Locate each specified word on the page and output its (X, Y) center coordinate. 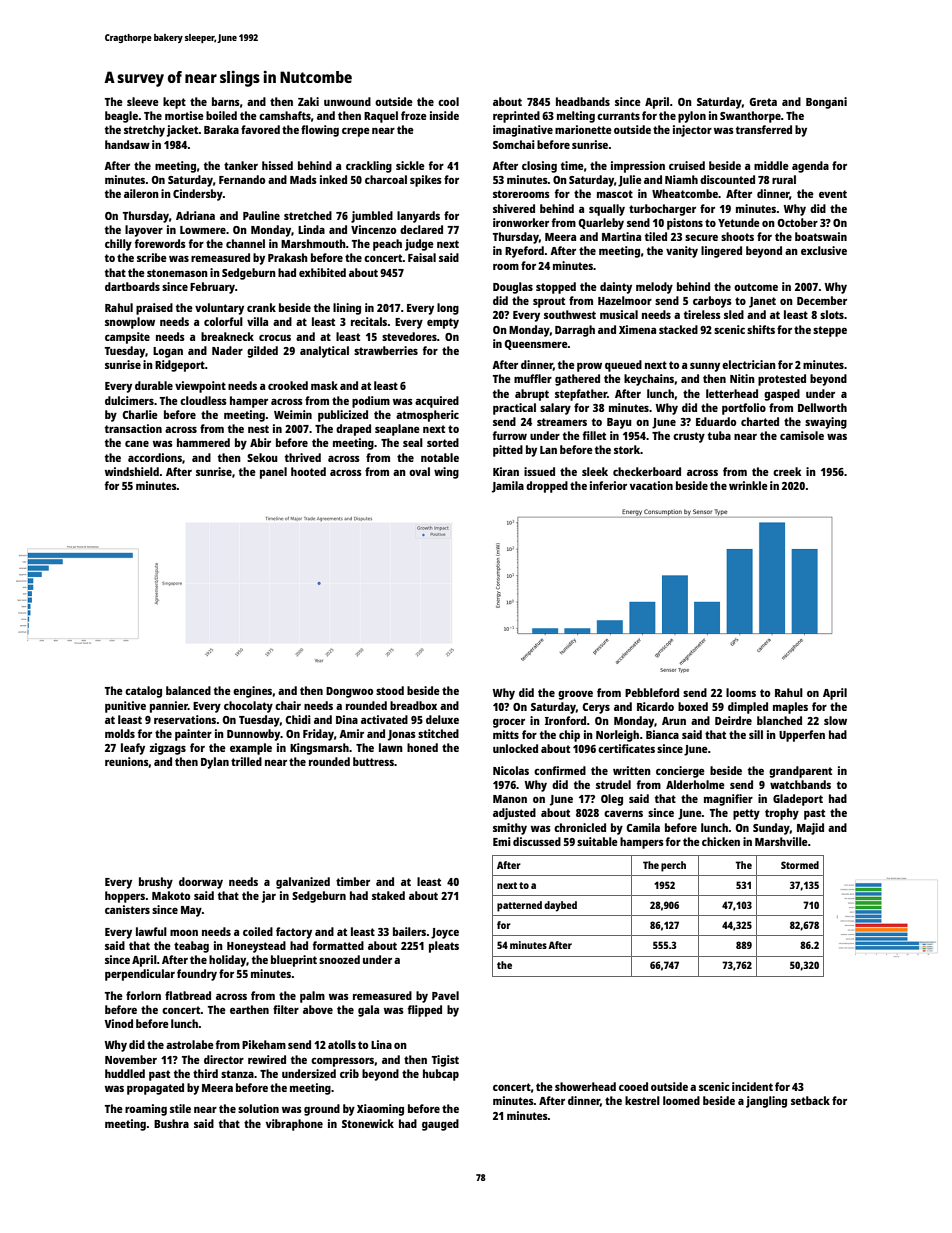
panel (273, 473)
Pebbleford (652, 692)
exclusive (824, 250)
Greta (763, 102)
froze (414, 115)
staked (388, 895)
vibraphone (294, 1125)
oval (419, 471)
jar (269, 897)
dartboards (132, 286)
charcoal (386, 179)
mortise (184, 115)
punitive (125, 707)
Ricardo (655, 706)
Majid (810, 829)
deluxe (442, 719)
